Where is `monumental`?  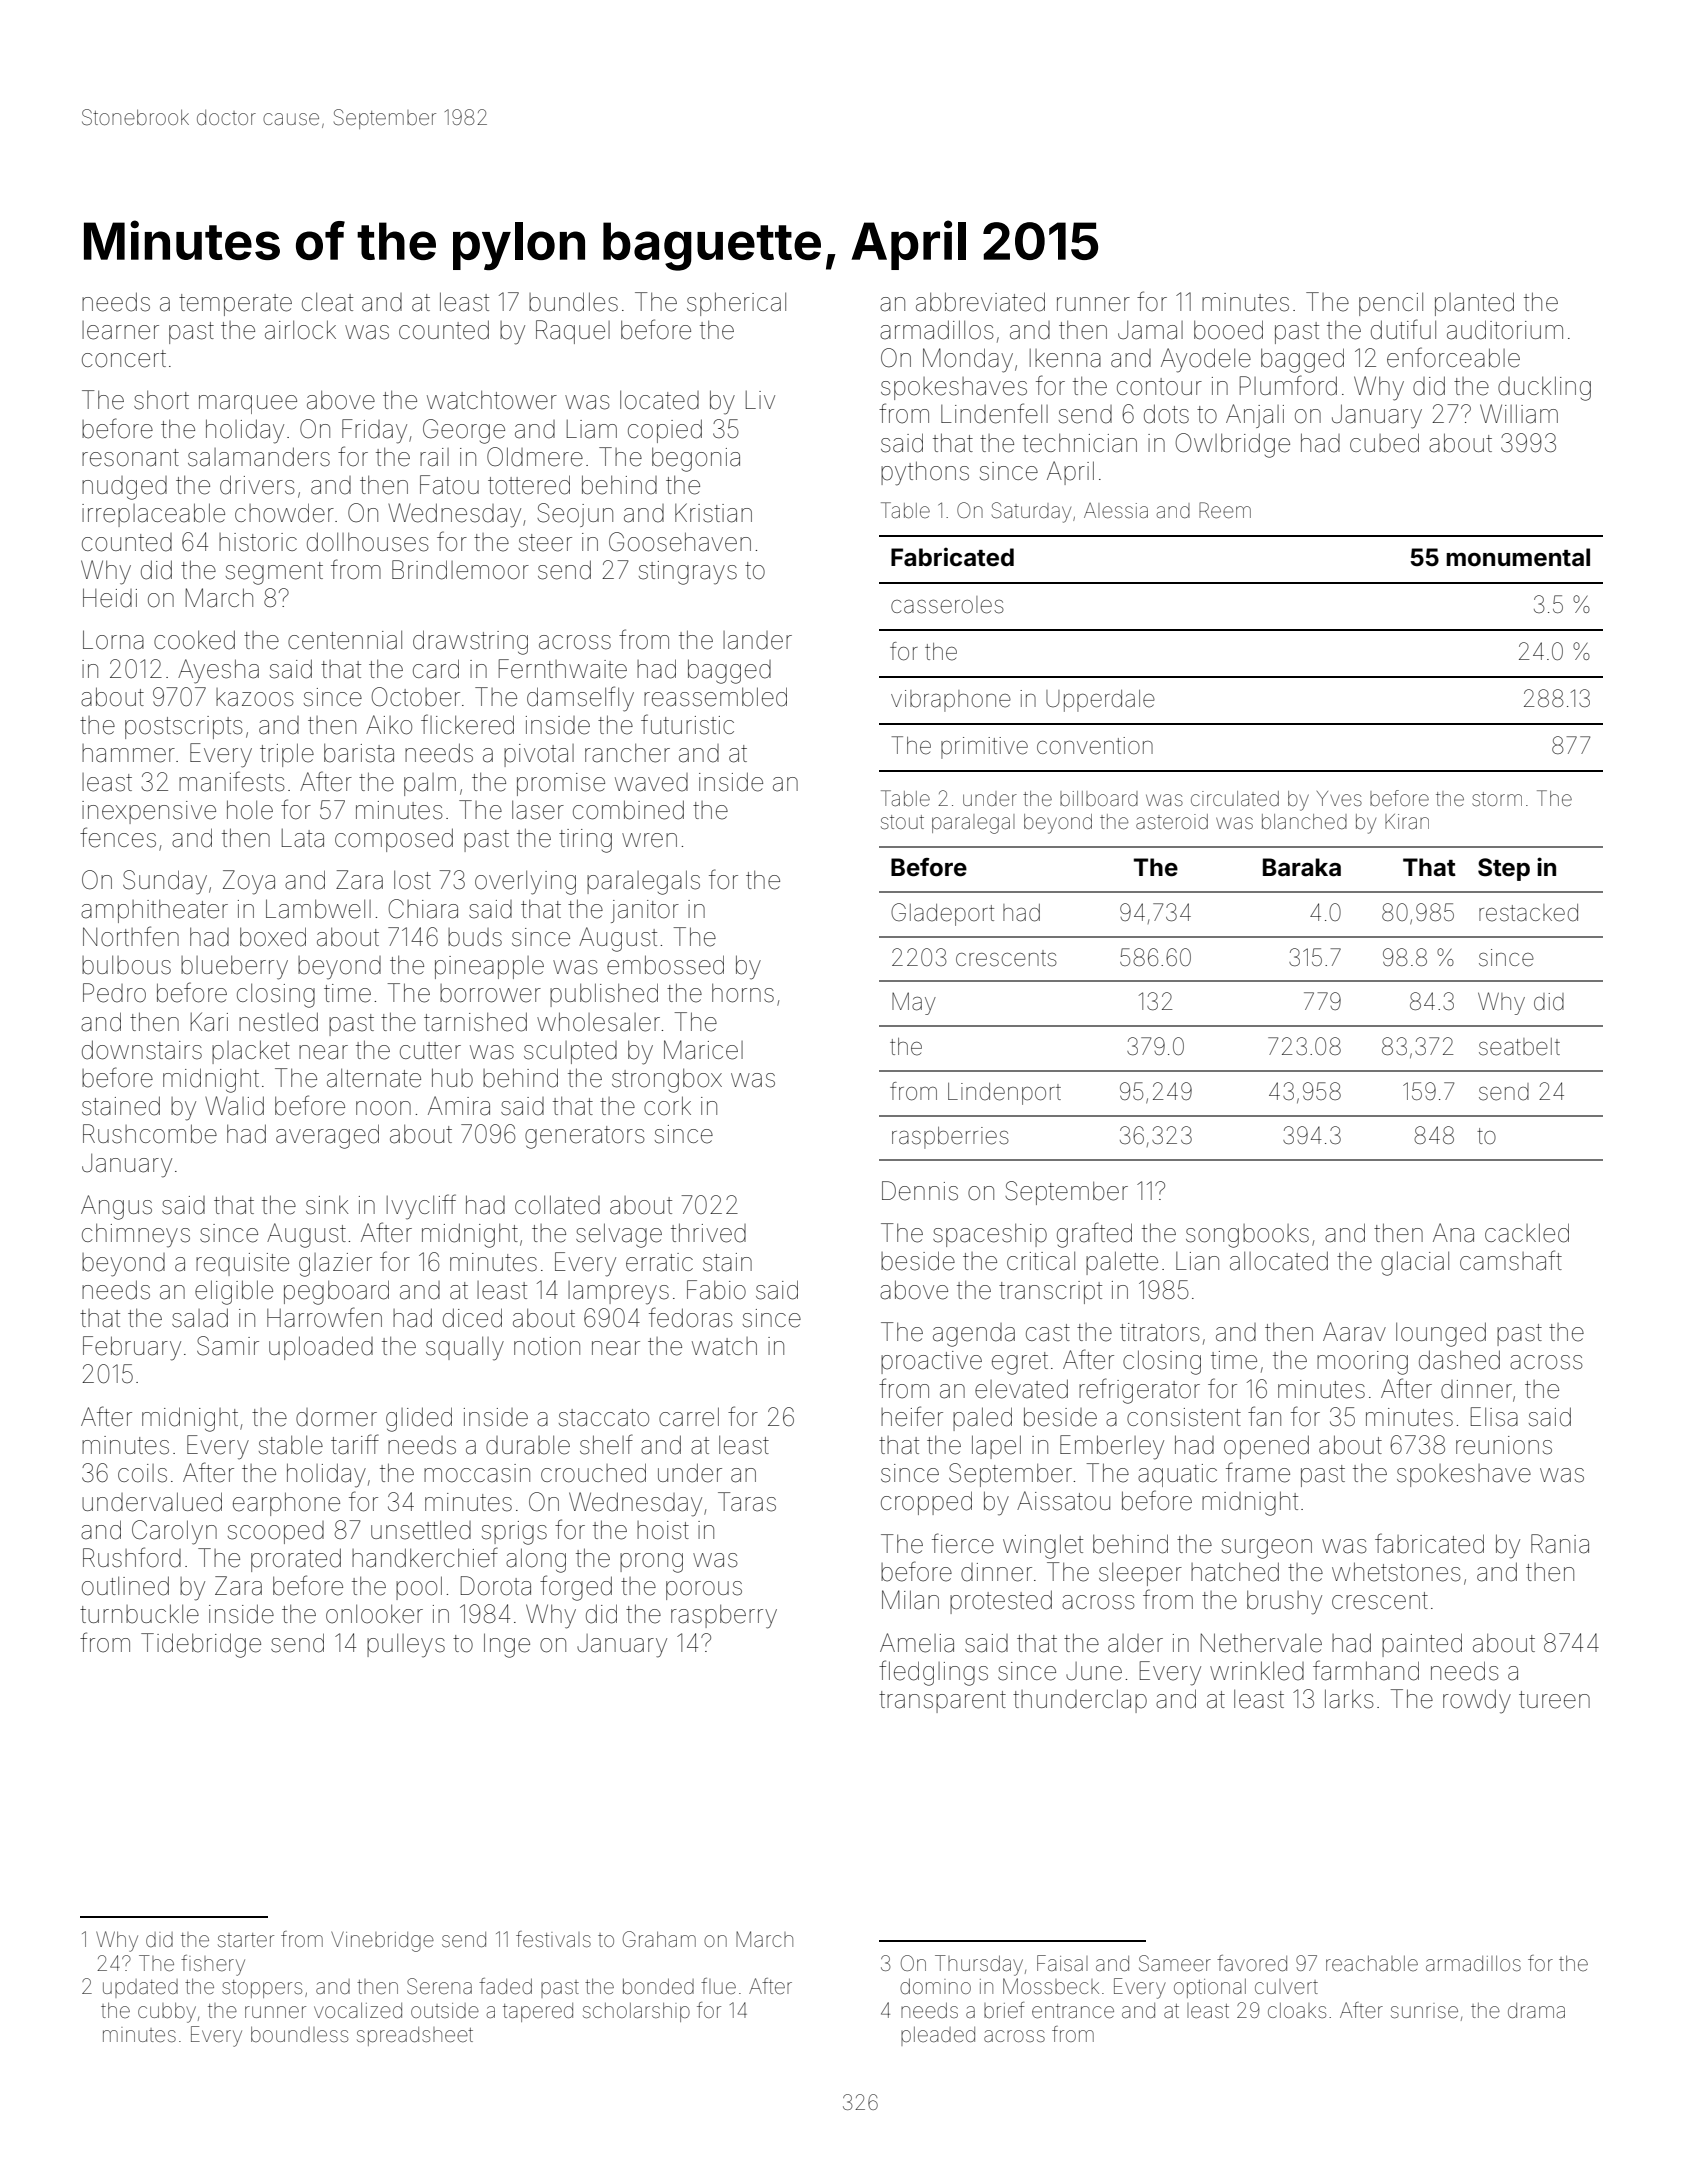 monumental is located at coordinates (1518, 557).
